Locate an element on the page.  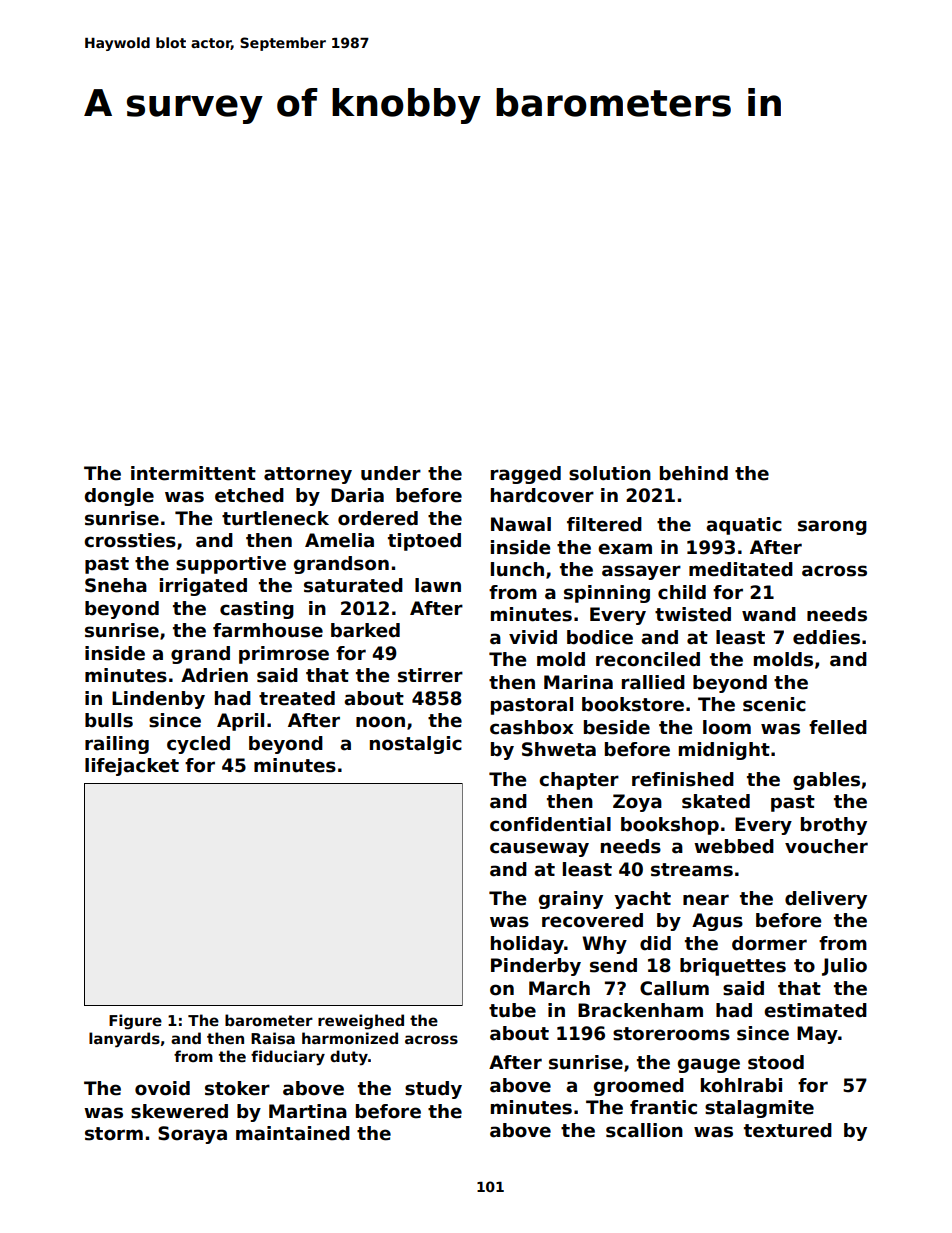
eddies is located at coordinates (826, 637).
